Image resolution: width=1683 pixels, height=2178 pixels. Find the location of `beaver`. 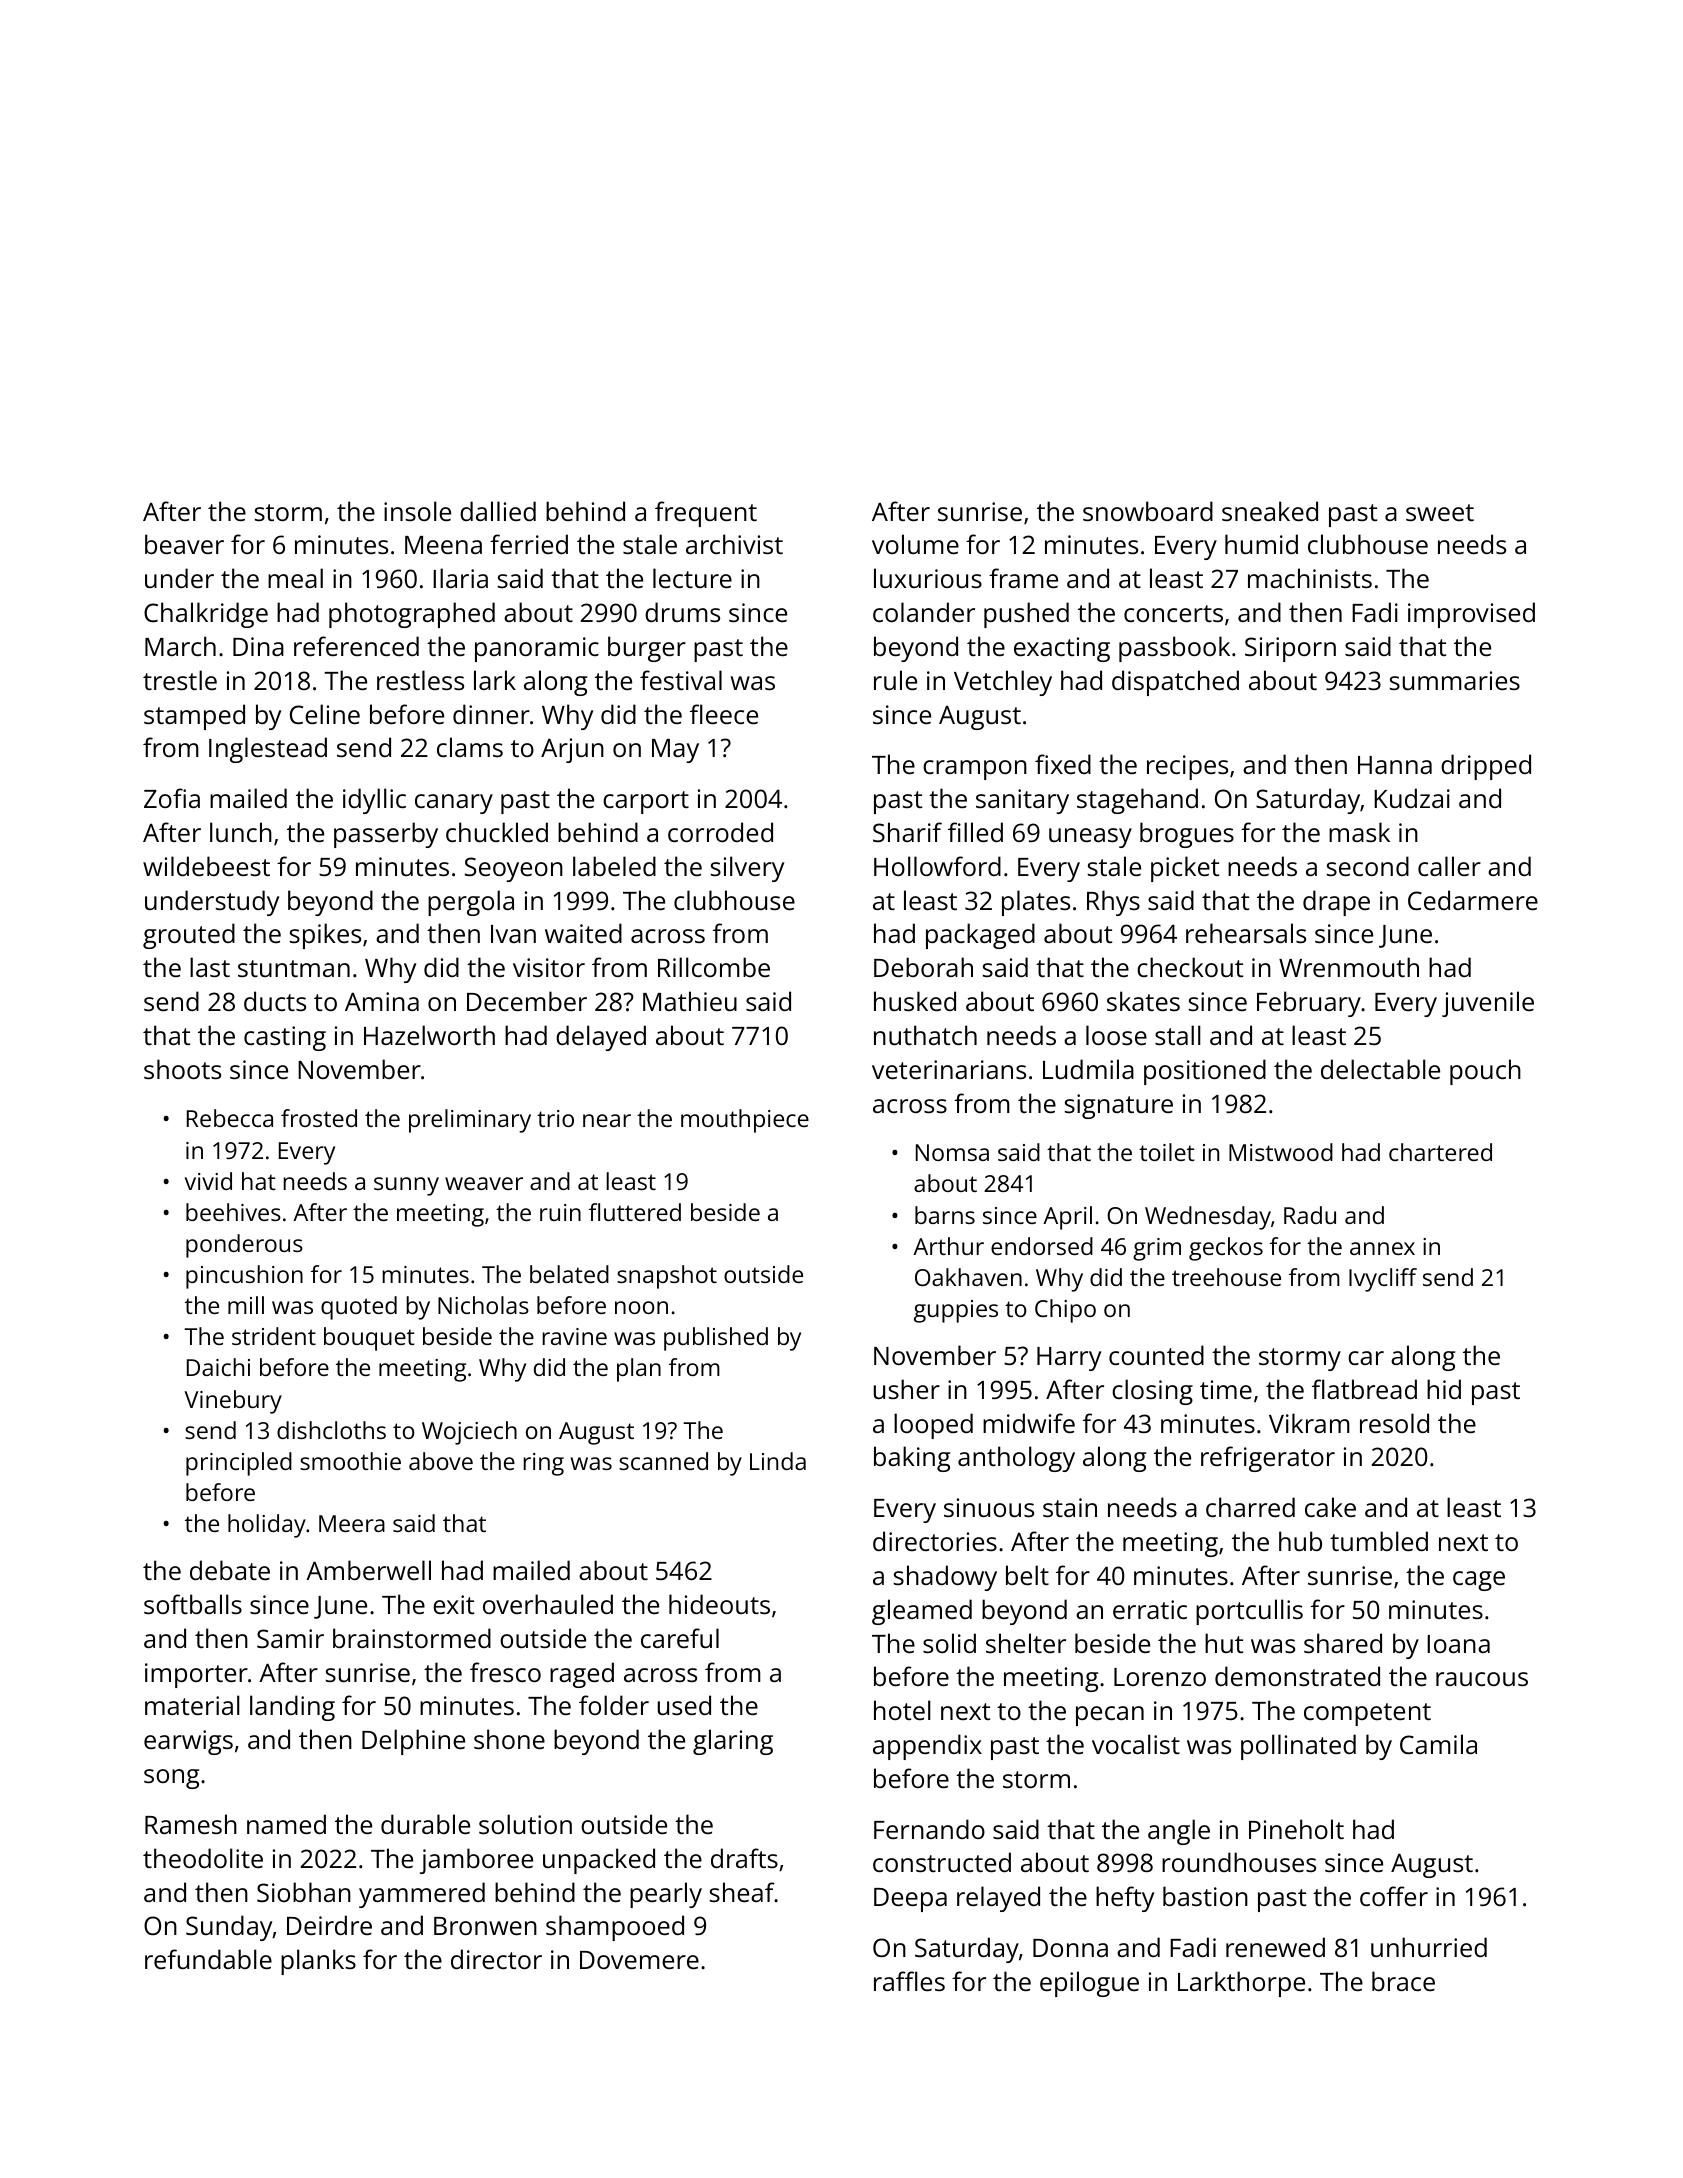

beaver is located at coordinates (184, 544).
